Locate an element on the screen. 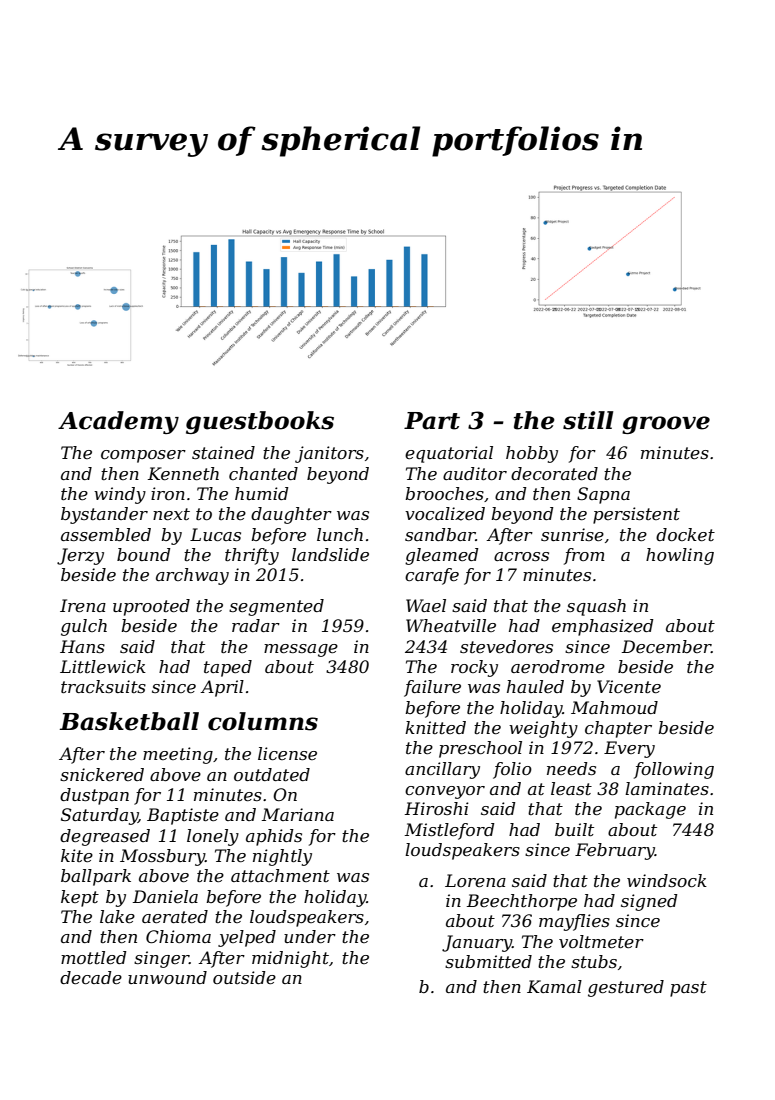  Baptiste is located at coordinates (183, 816).
